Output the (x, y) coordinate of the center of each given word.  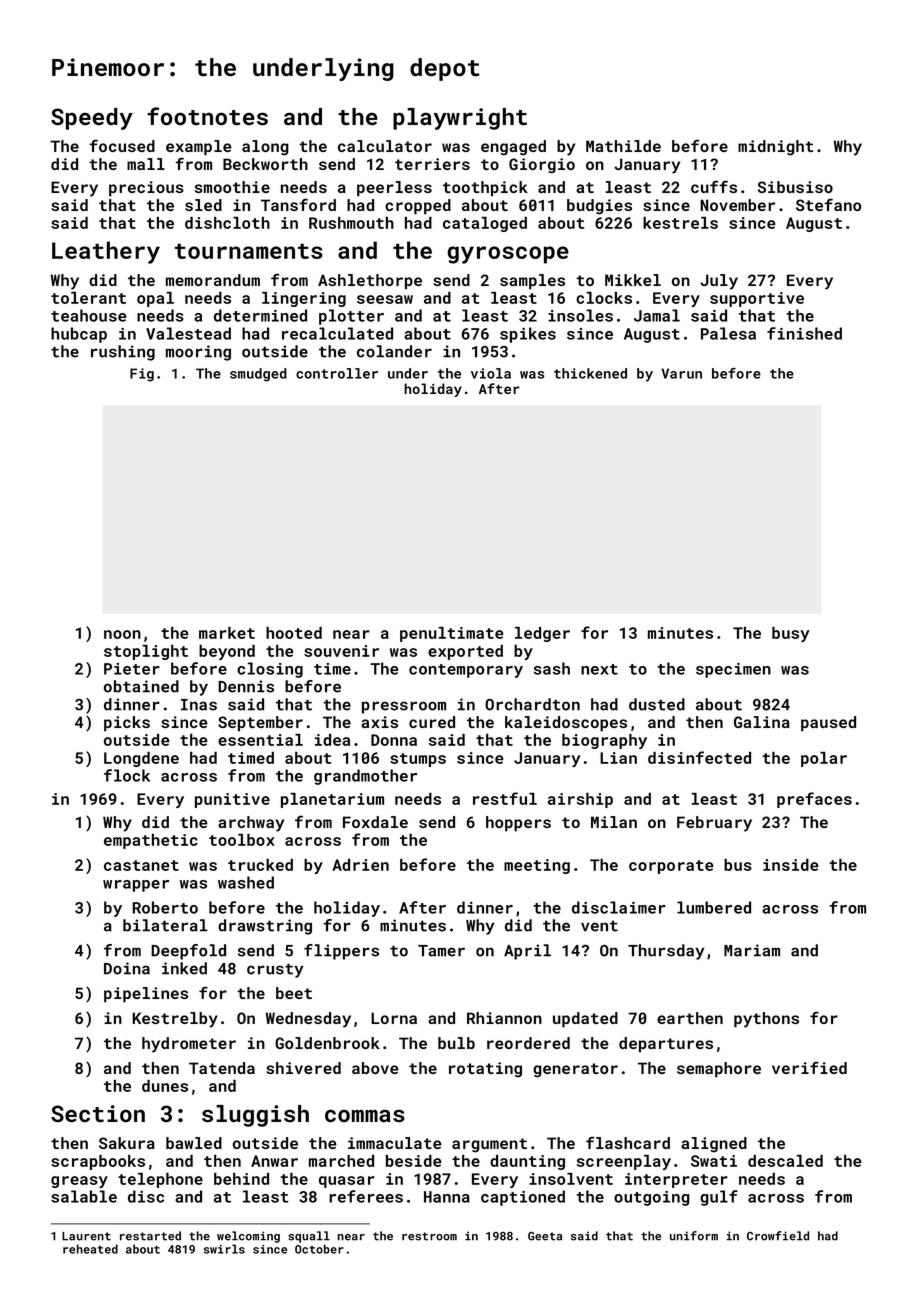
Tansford (298, 204)
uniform (694, 1236)
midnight (775, 148)
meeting (537, 866)
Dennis (246, 686)
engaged (513, 148)
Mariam (752, 950)
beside (414, 1161)
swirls (224, 1249)
